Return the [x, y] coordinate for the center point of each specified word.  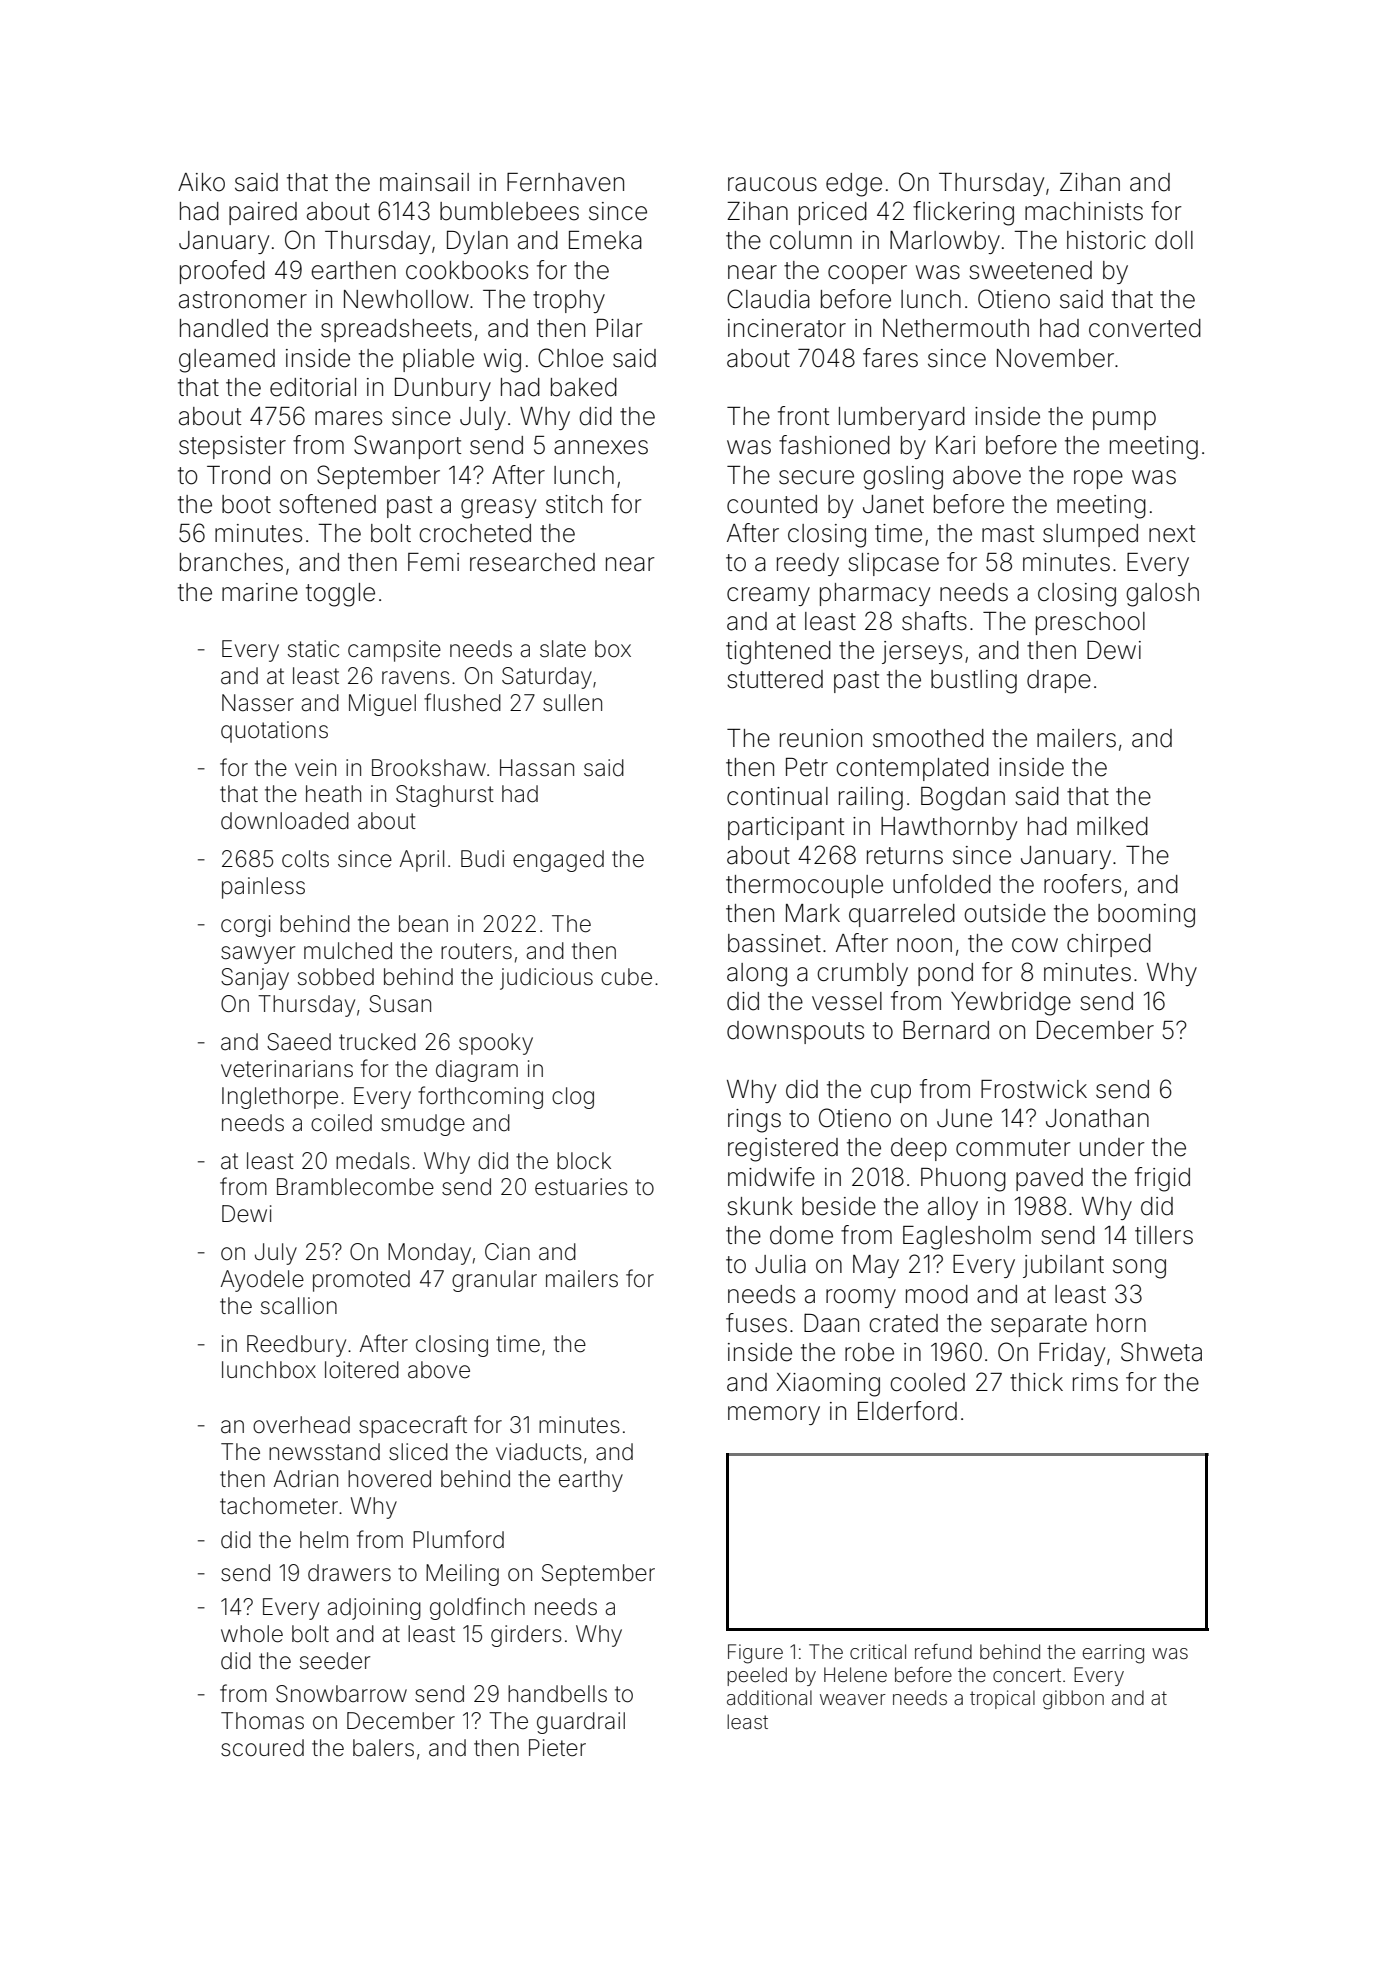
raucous [772, 184]
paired [263, 213]
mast [1008, 534]
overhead [301, 1425]
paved [1049, 1179]
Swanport [407, 447]
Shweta [1161, 1352]
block [584, 1161]
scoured [262, 1748]
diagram [477, 1071]
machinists [1084, 211]
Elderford [907, 1411]
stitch [574, 504]
